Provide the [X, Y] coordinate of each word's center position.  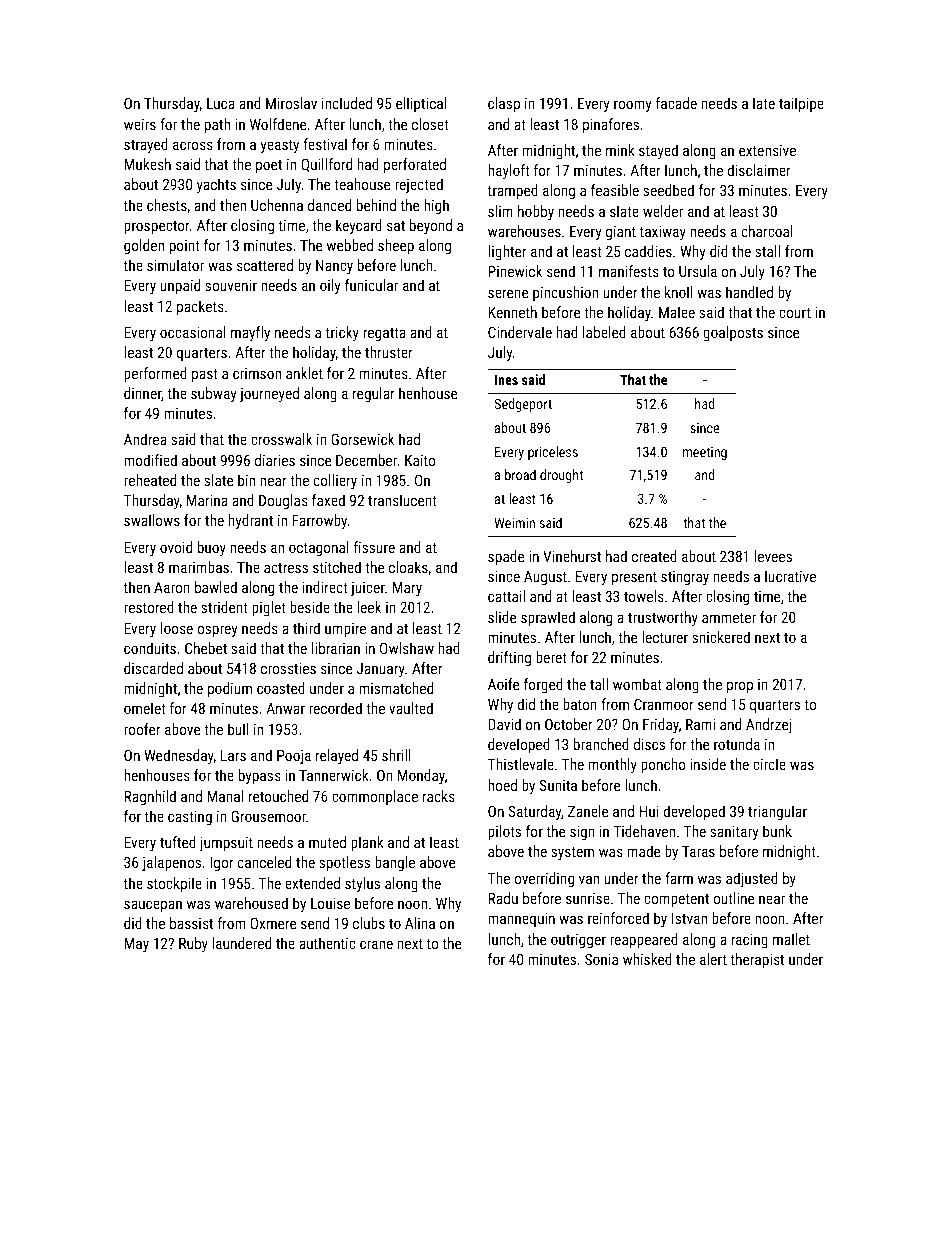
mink [620, 150]
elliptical [421, 104]
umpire [345, 630]
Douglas [283, 501]
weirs [140, 124]
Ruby [193, 944]
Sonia [601, 959]
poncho [663, 765]
